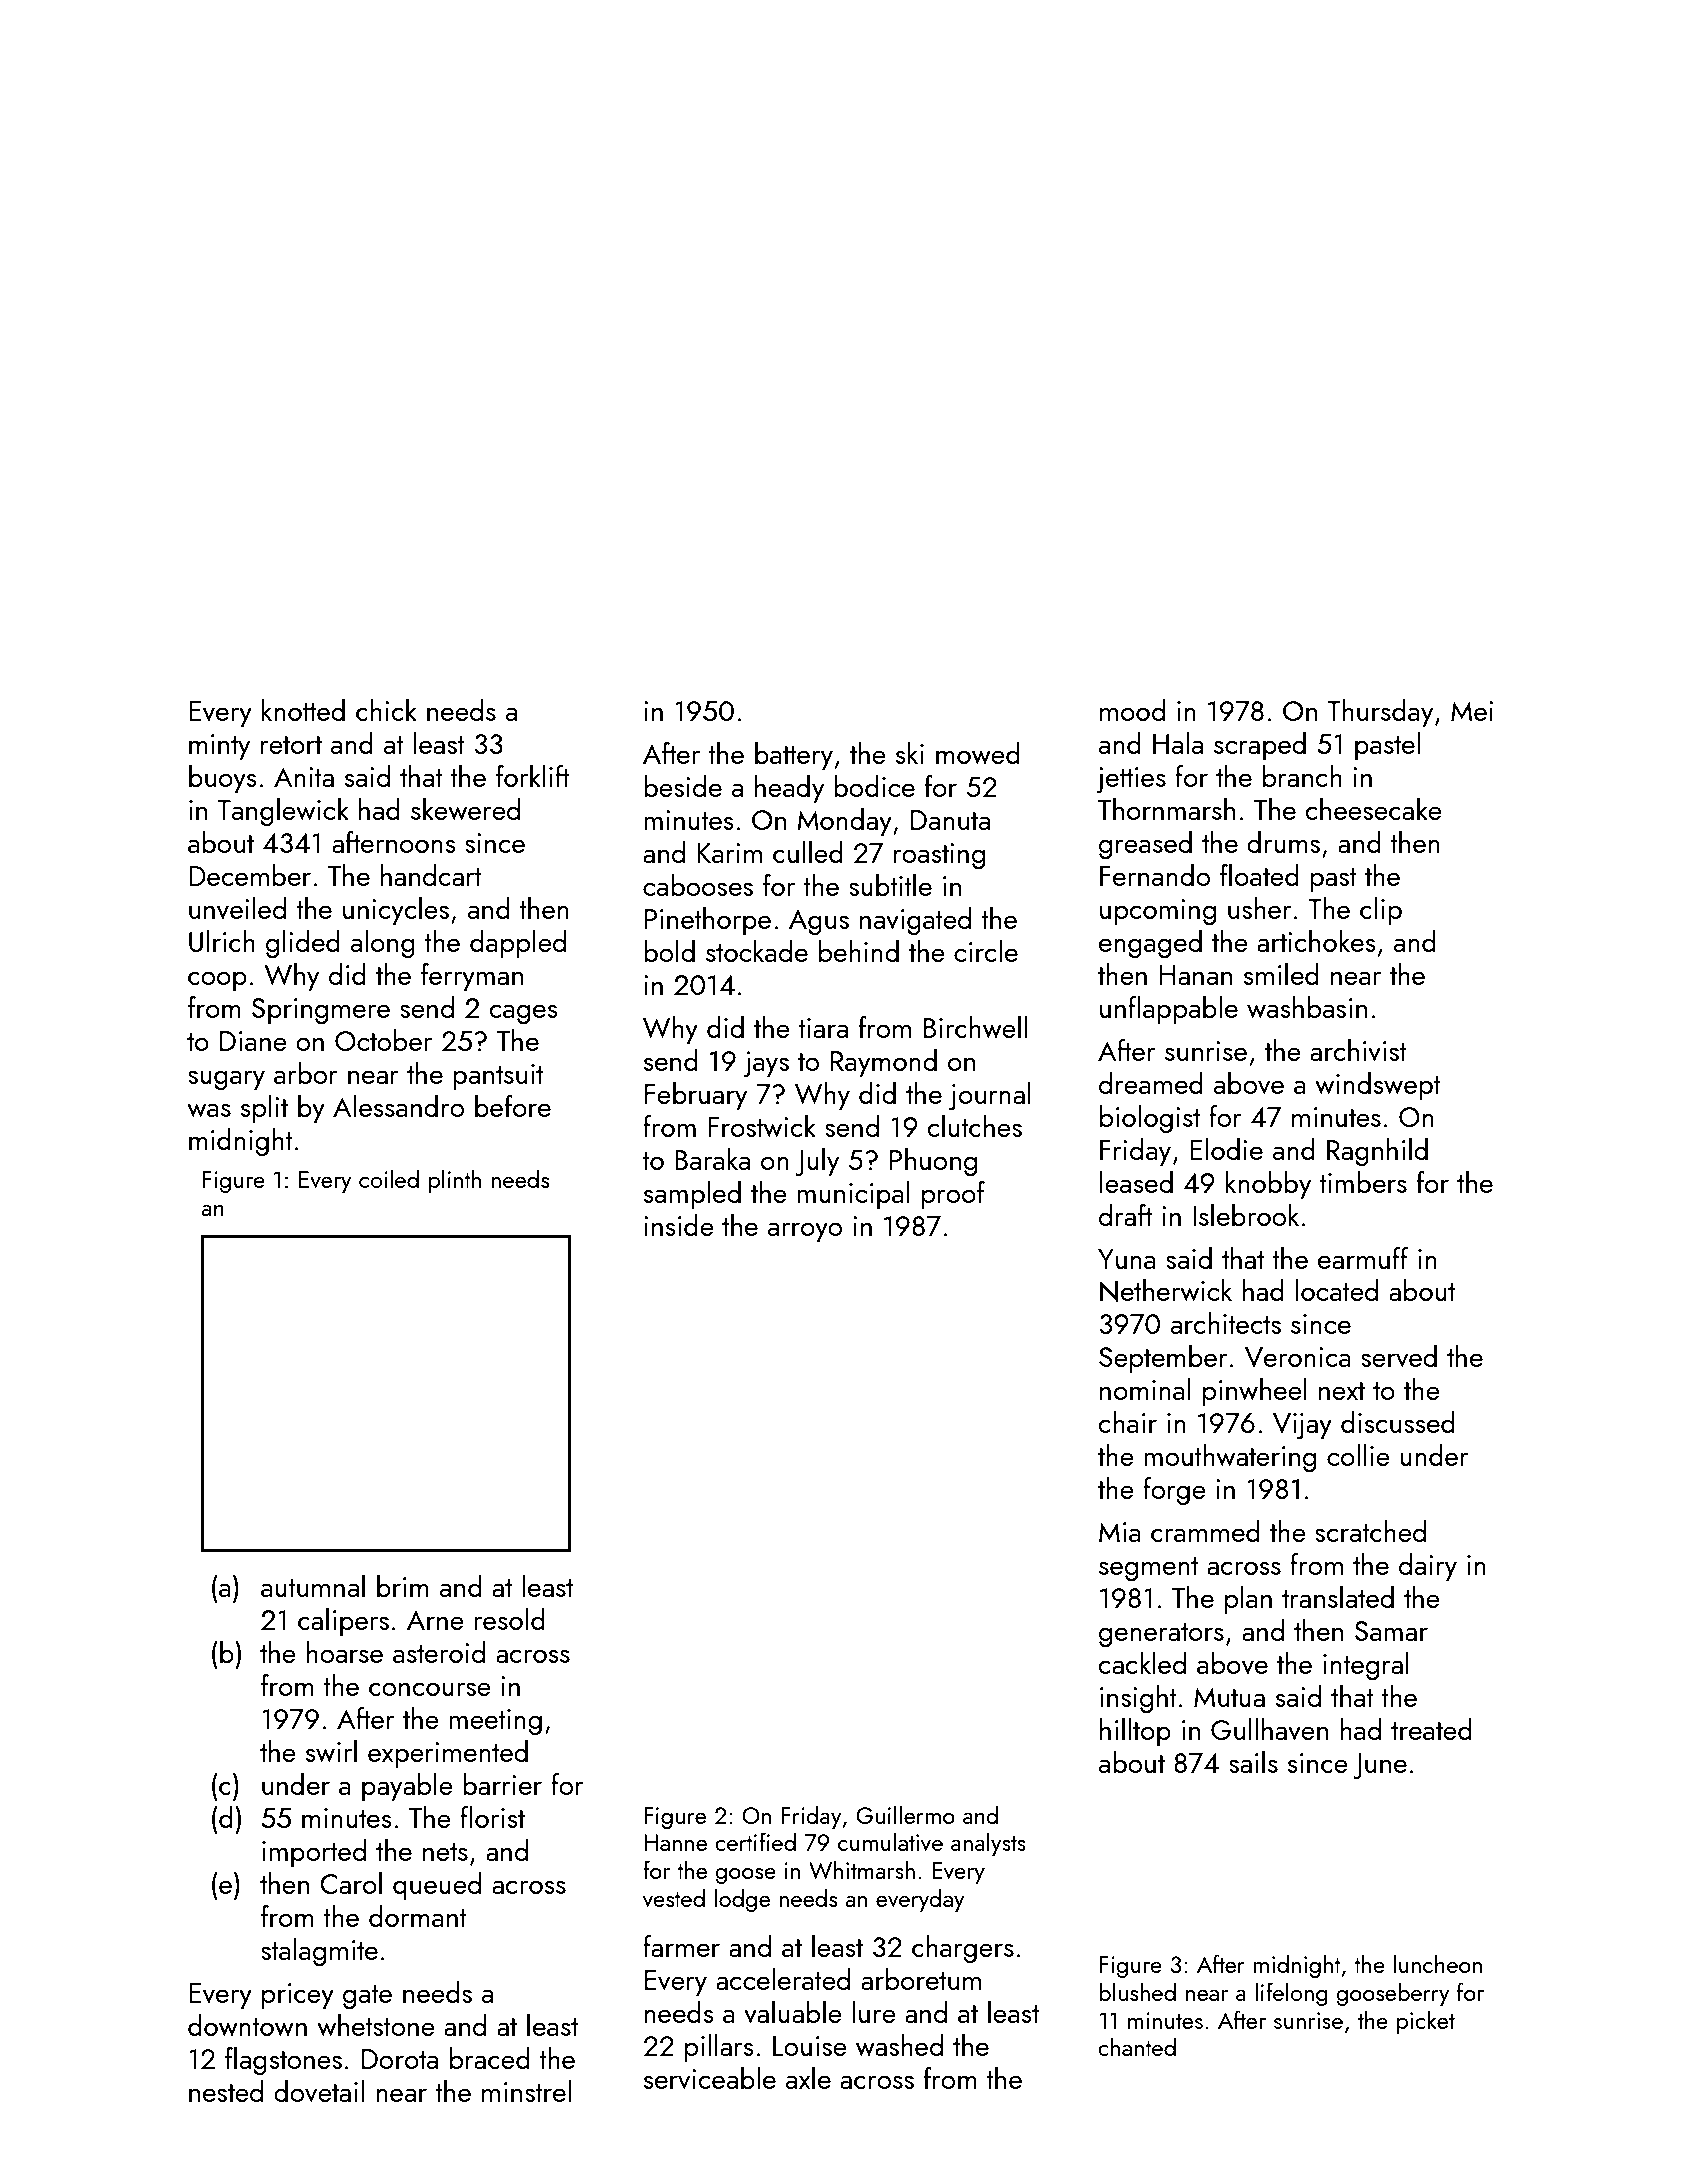 The height and width of the image is (2178, 1683). I want to click on coiled, so click(389, 1178).
